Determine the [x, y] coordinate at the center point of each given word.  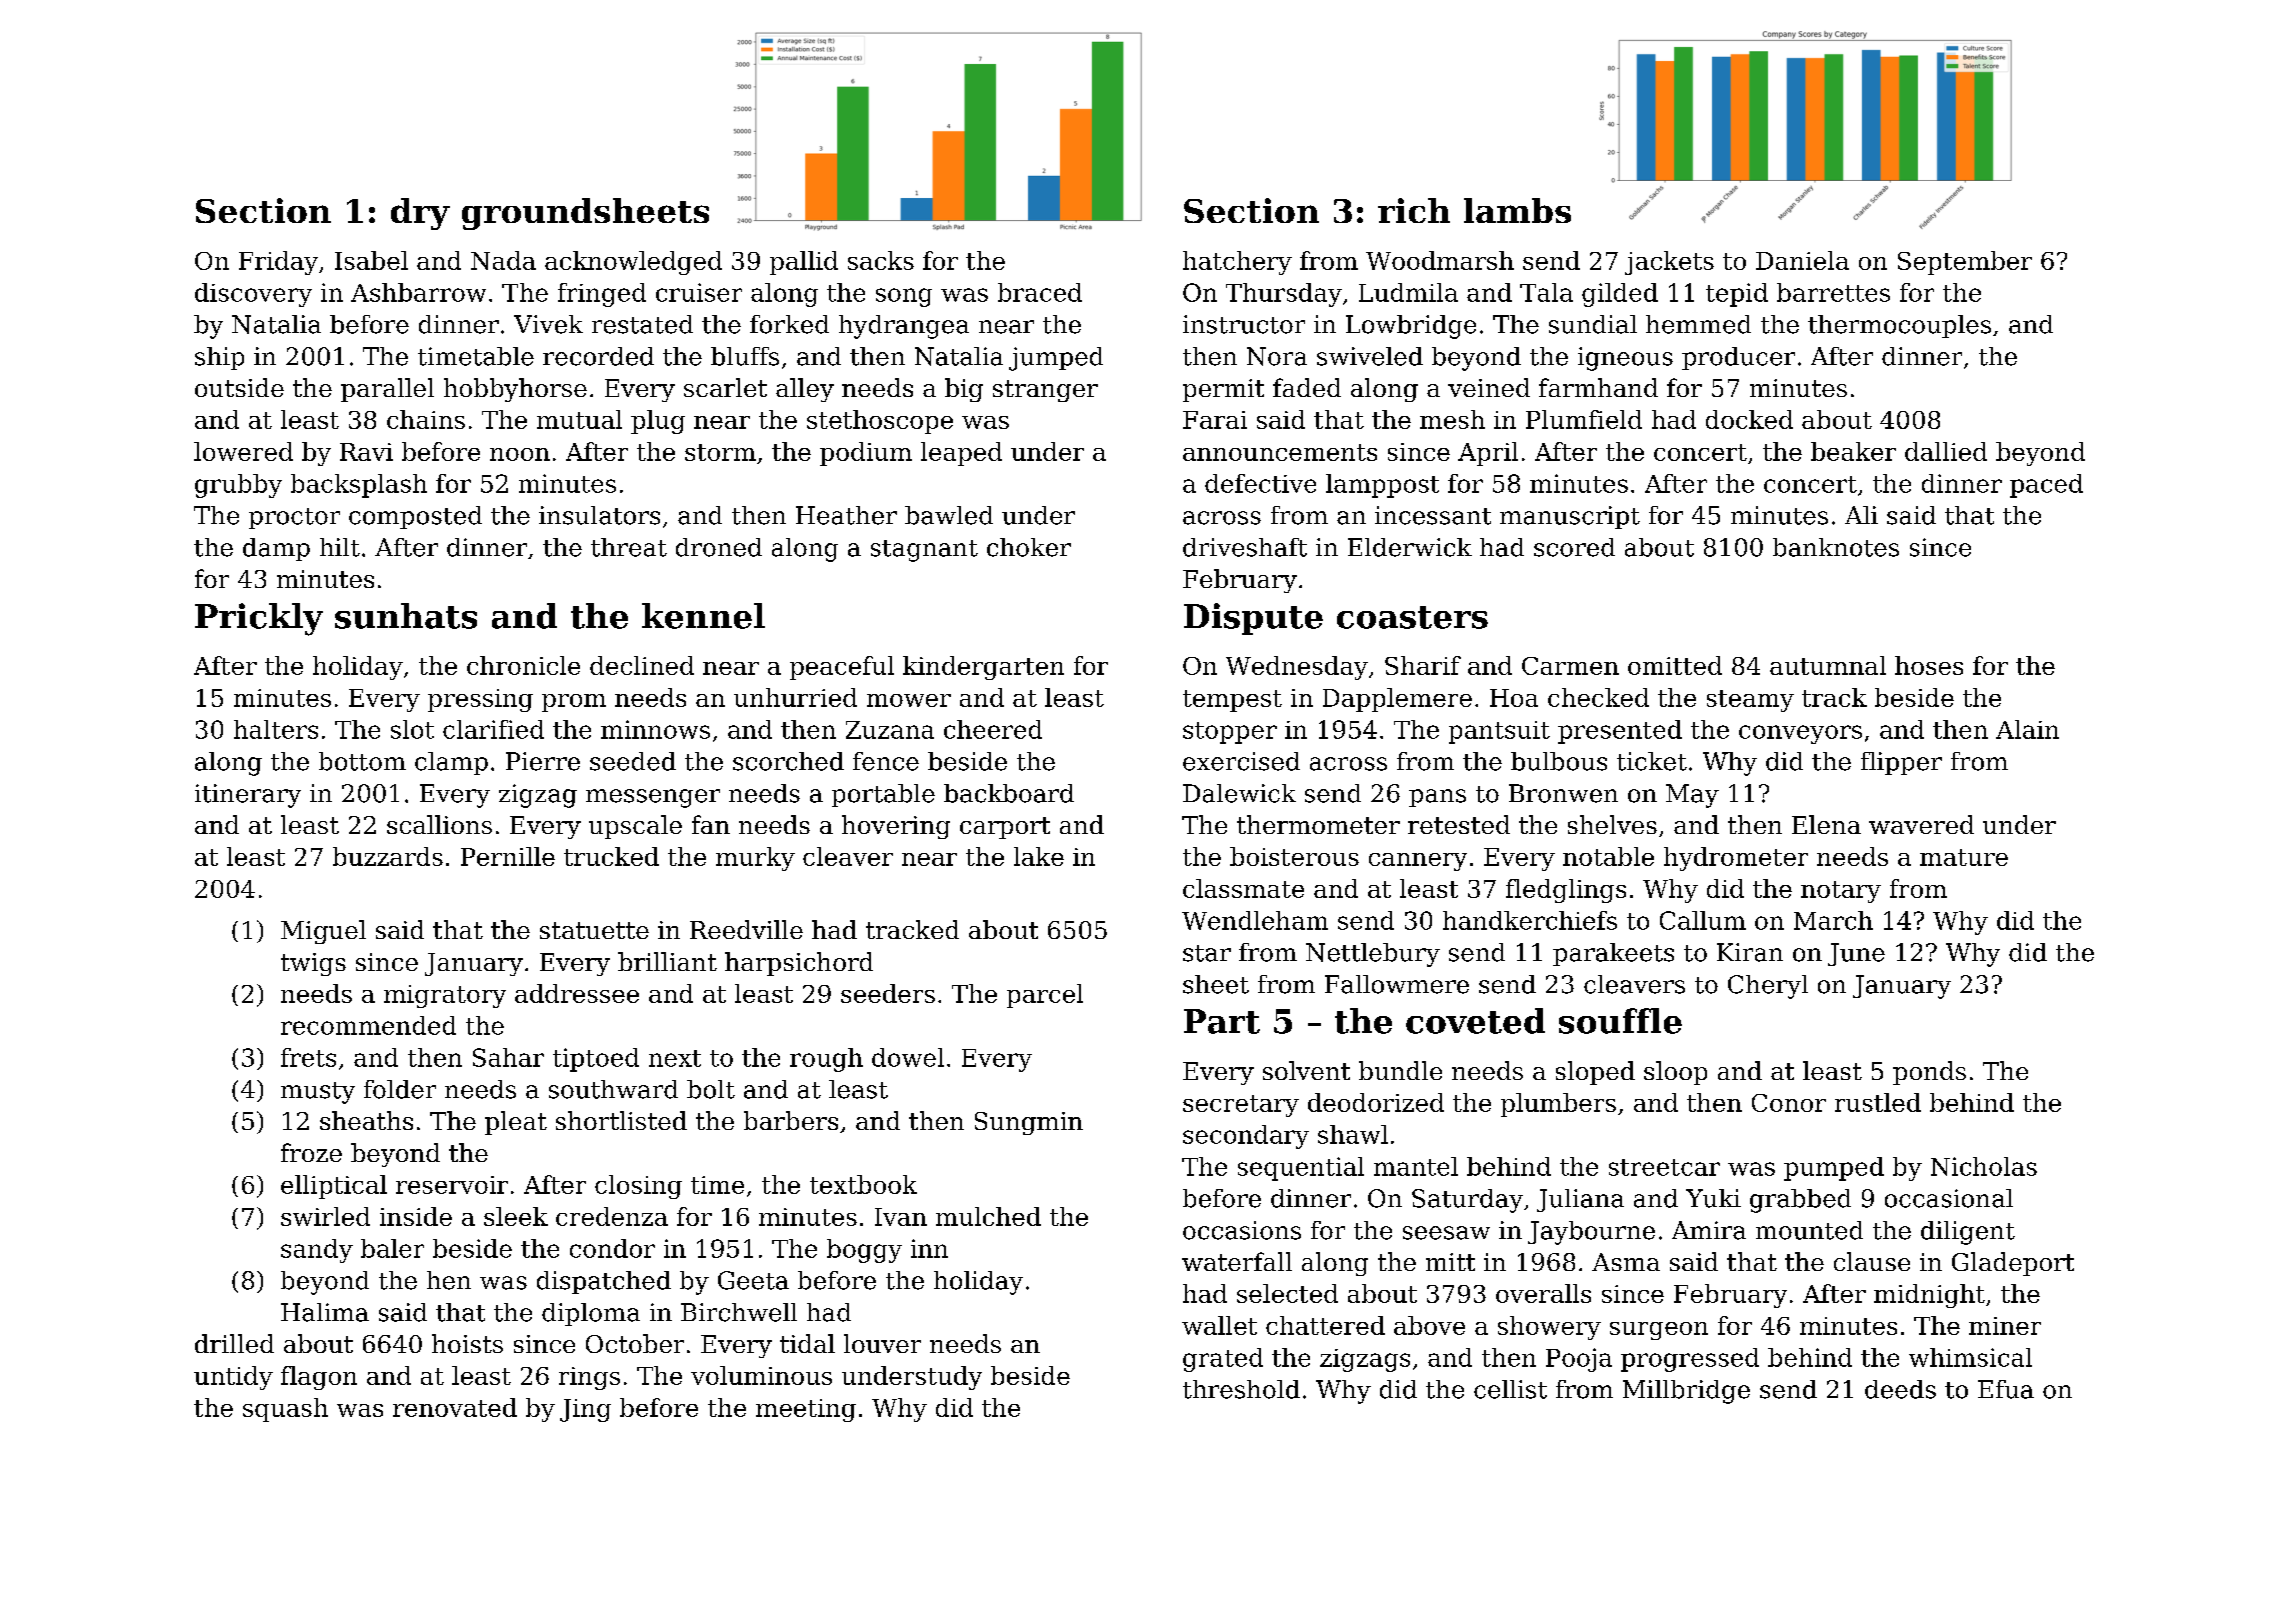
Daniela [1802, 260]
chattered [1325, 1325]
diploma [591, 1314]
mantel [1416, 1166]
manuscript [1570, 517]
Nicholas [1984, 1166]
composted [415, 517]
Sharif [1423, 665]
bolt [711, 1089]
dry [420, 214]
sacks [881, 260]
